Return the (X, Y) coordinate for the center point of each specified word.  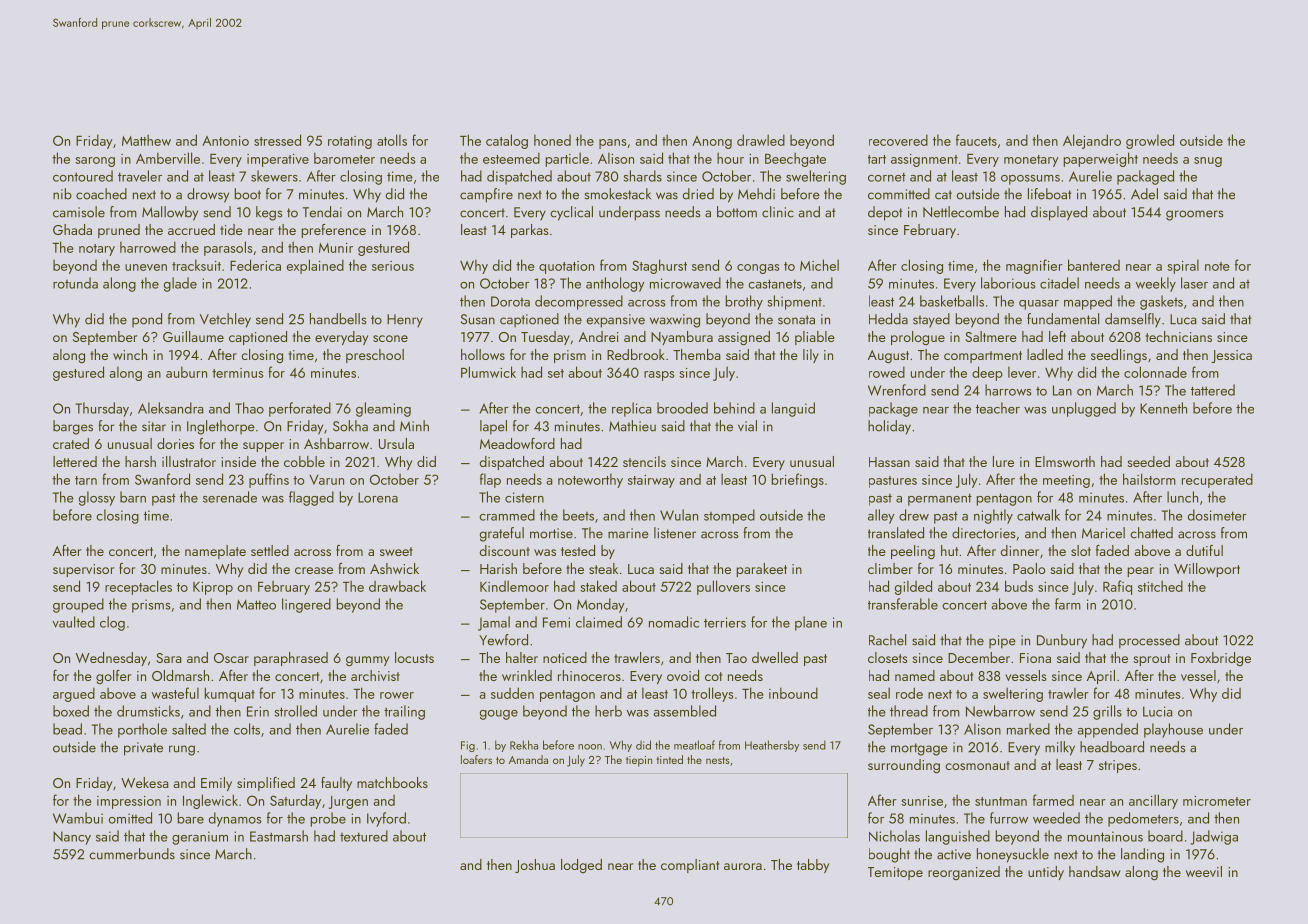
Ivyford (386, 819)
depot (885, 213)
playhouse (1173, 730)
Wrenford (897, 390)
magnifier (1034, 266)
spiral (1183, 266)
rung (182, 750)
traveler (140, 176)
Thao (249, 408)
